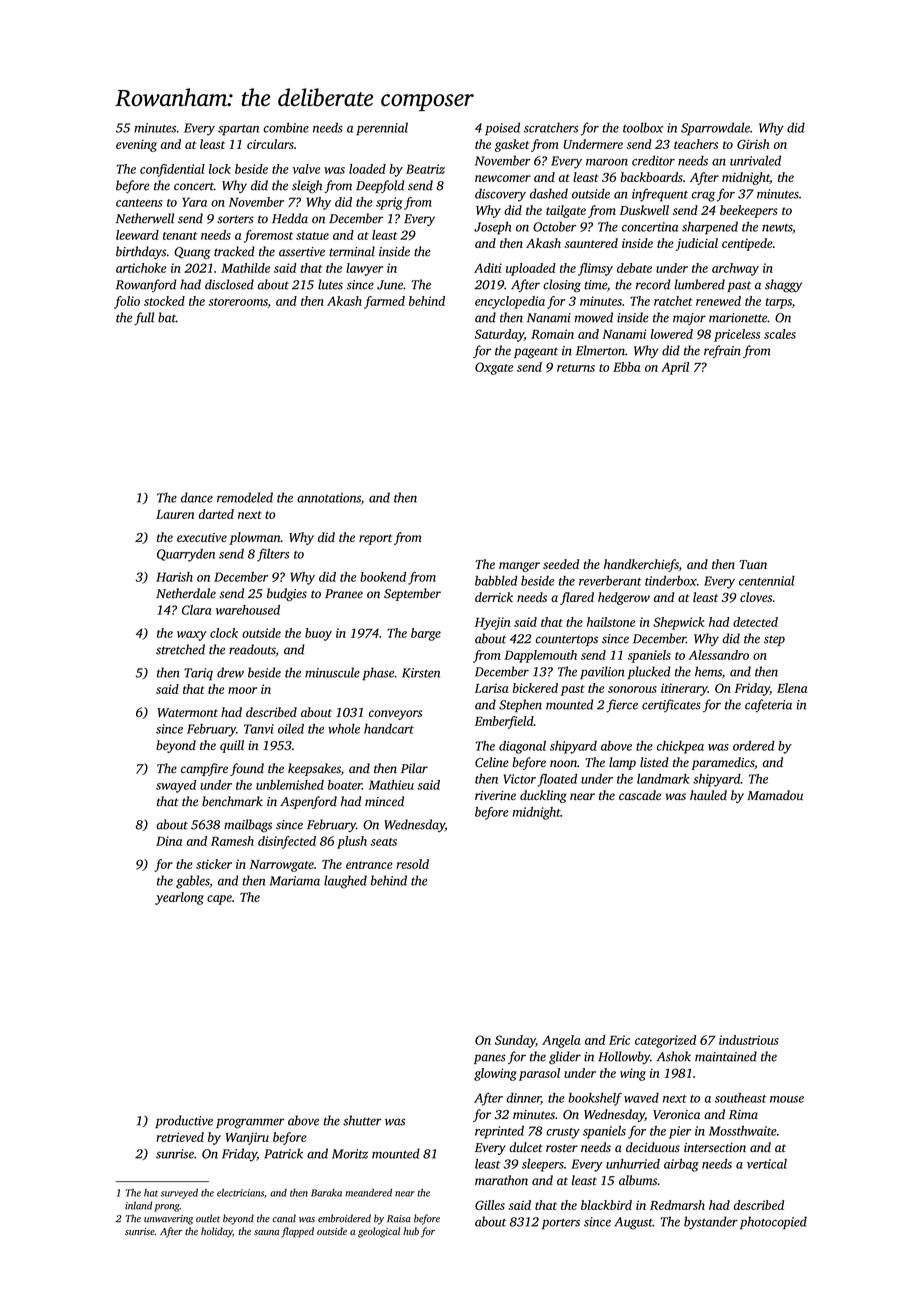  Describe the element at coordinates (634, 268) in the screenshot. I see `debate` at that location.
